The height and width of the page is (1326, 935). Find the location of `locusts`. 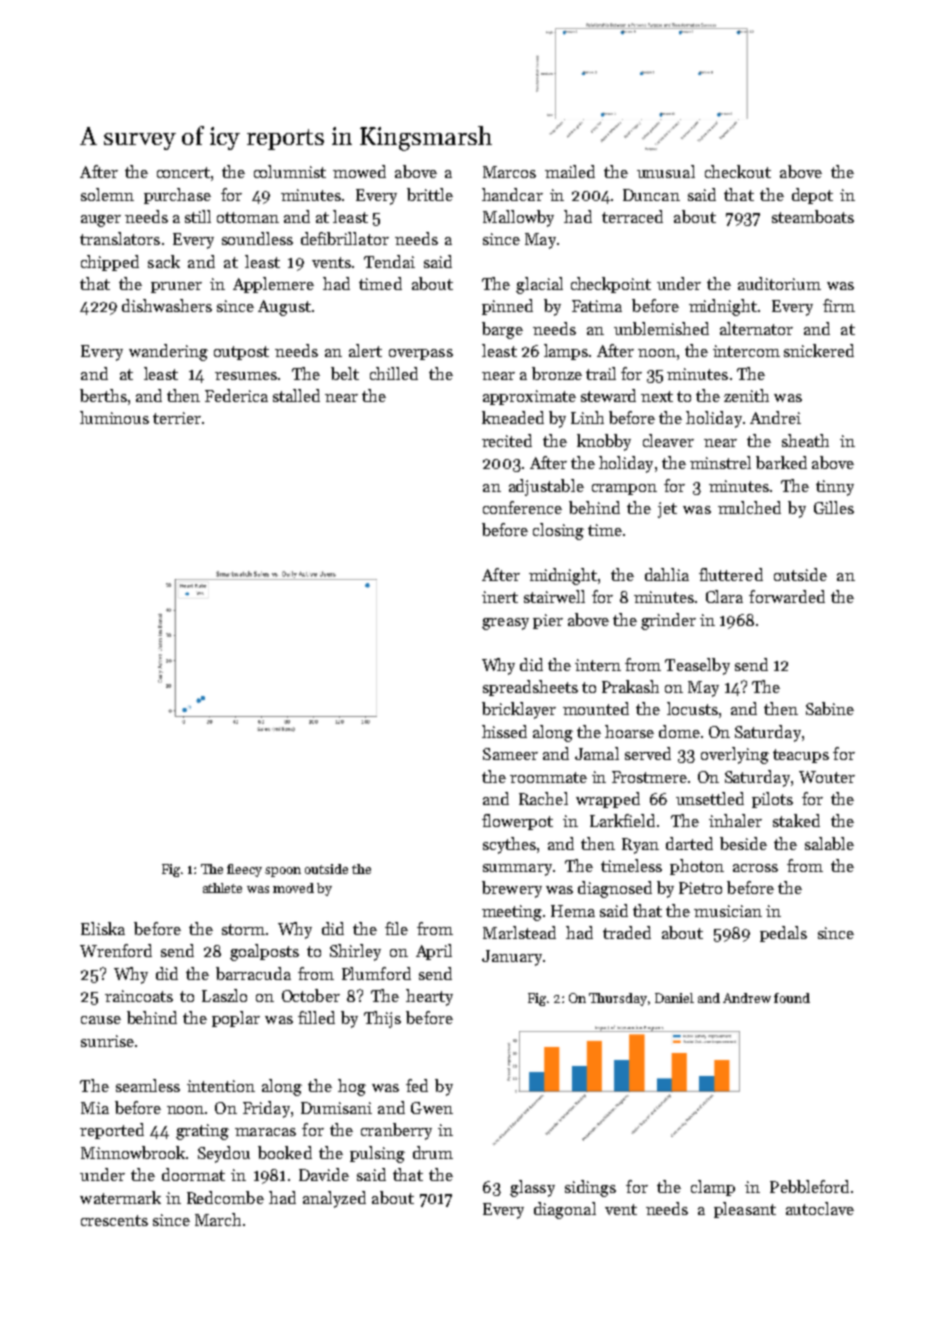

locusts is located at coordinates (692, 708).
